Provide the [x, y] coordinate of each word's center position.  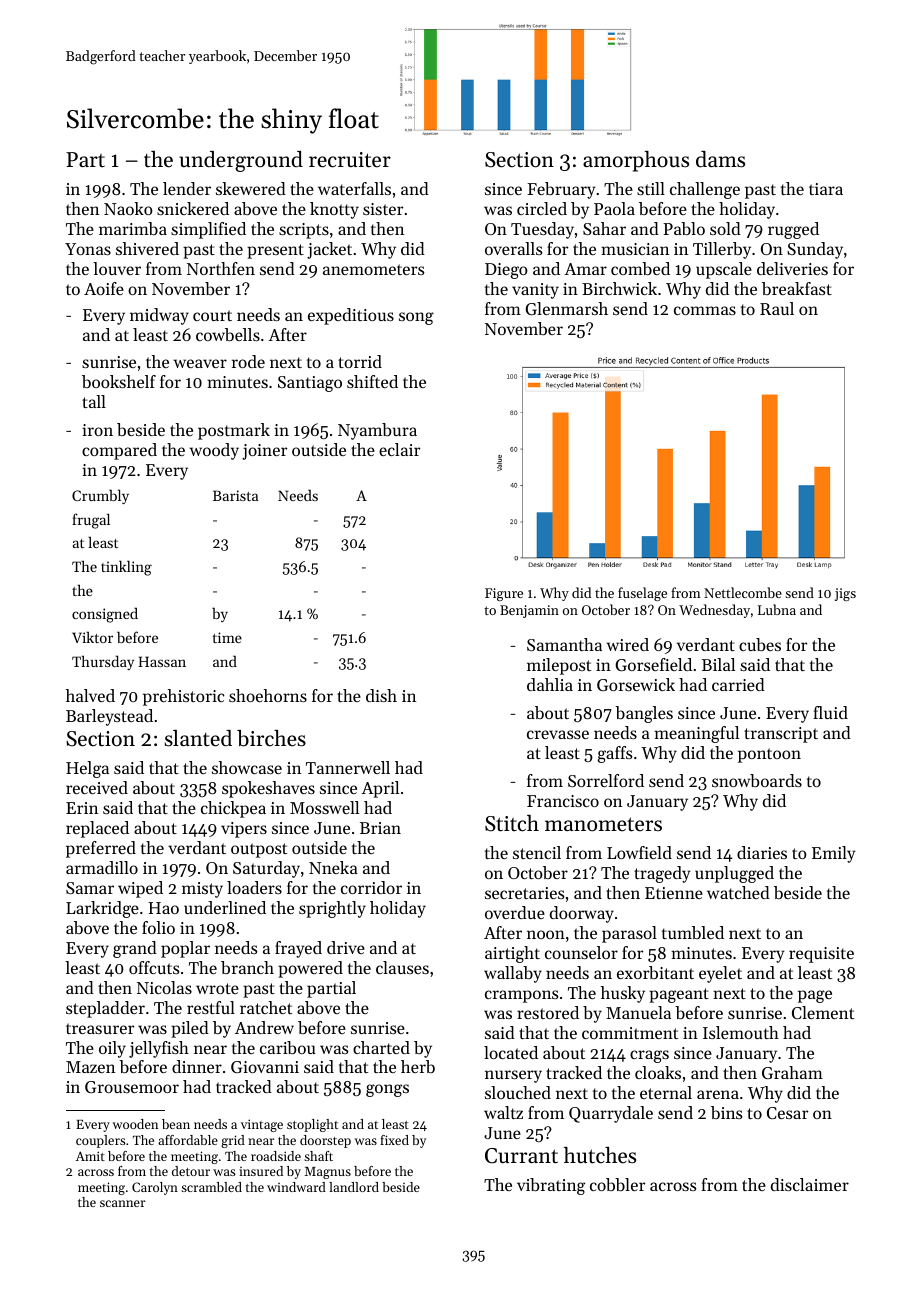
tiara [826, 189]
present [275, 251]
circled [542, 208]
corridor [371, 887]
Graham [792, 1072]
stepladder [105, 1009]
